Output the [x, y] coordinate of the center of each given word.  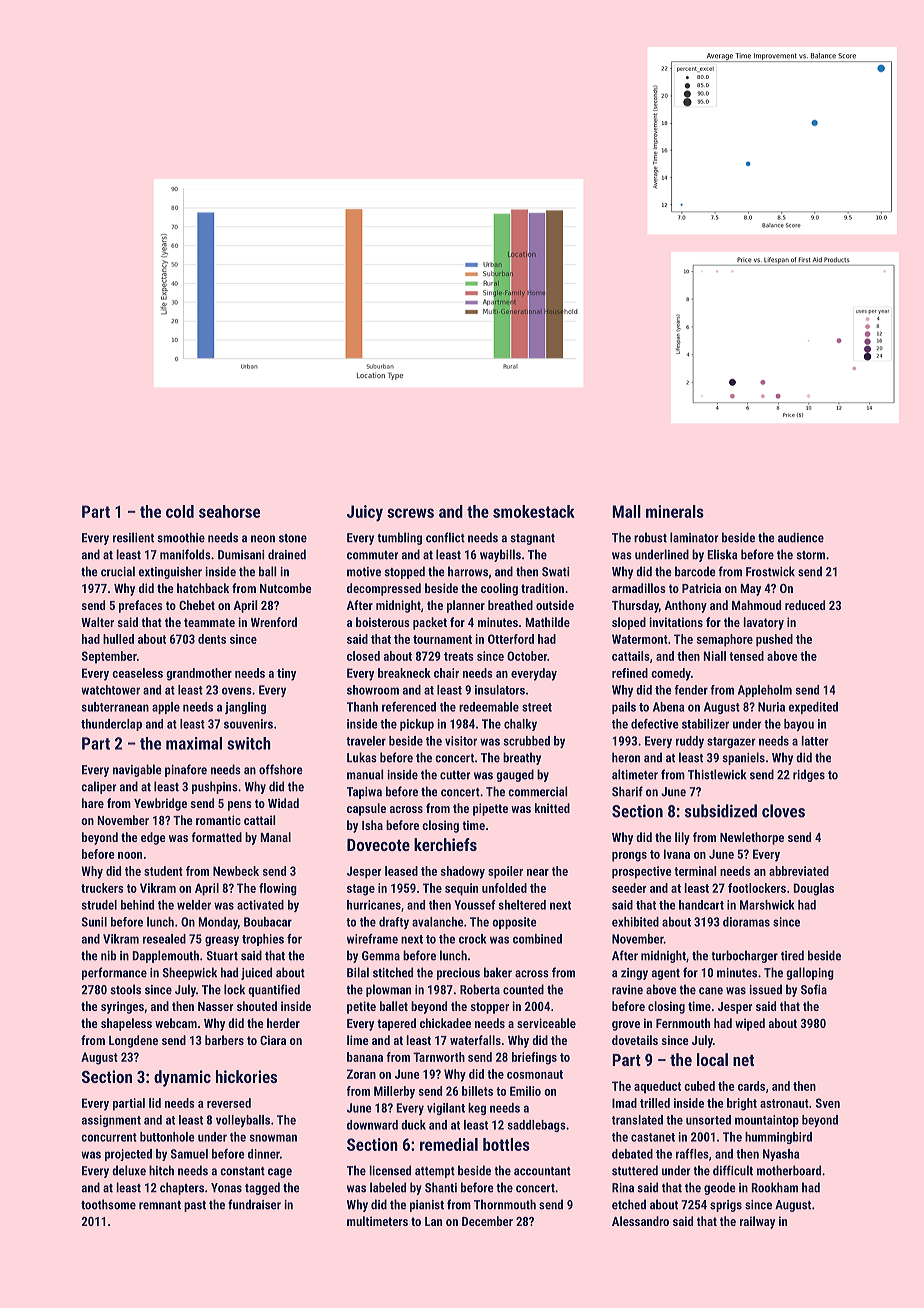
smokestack [534, 511]
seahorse [229, 511]
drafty [394, 923]
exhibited [635, 922]
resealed [164, 939]
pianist [427, 1206]
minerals [675, 511]
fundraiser [254, 1204]
